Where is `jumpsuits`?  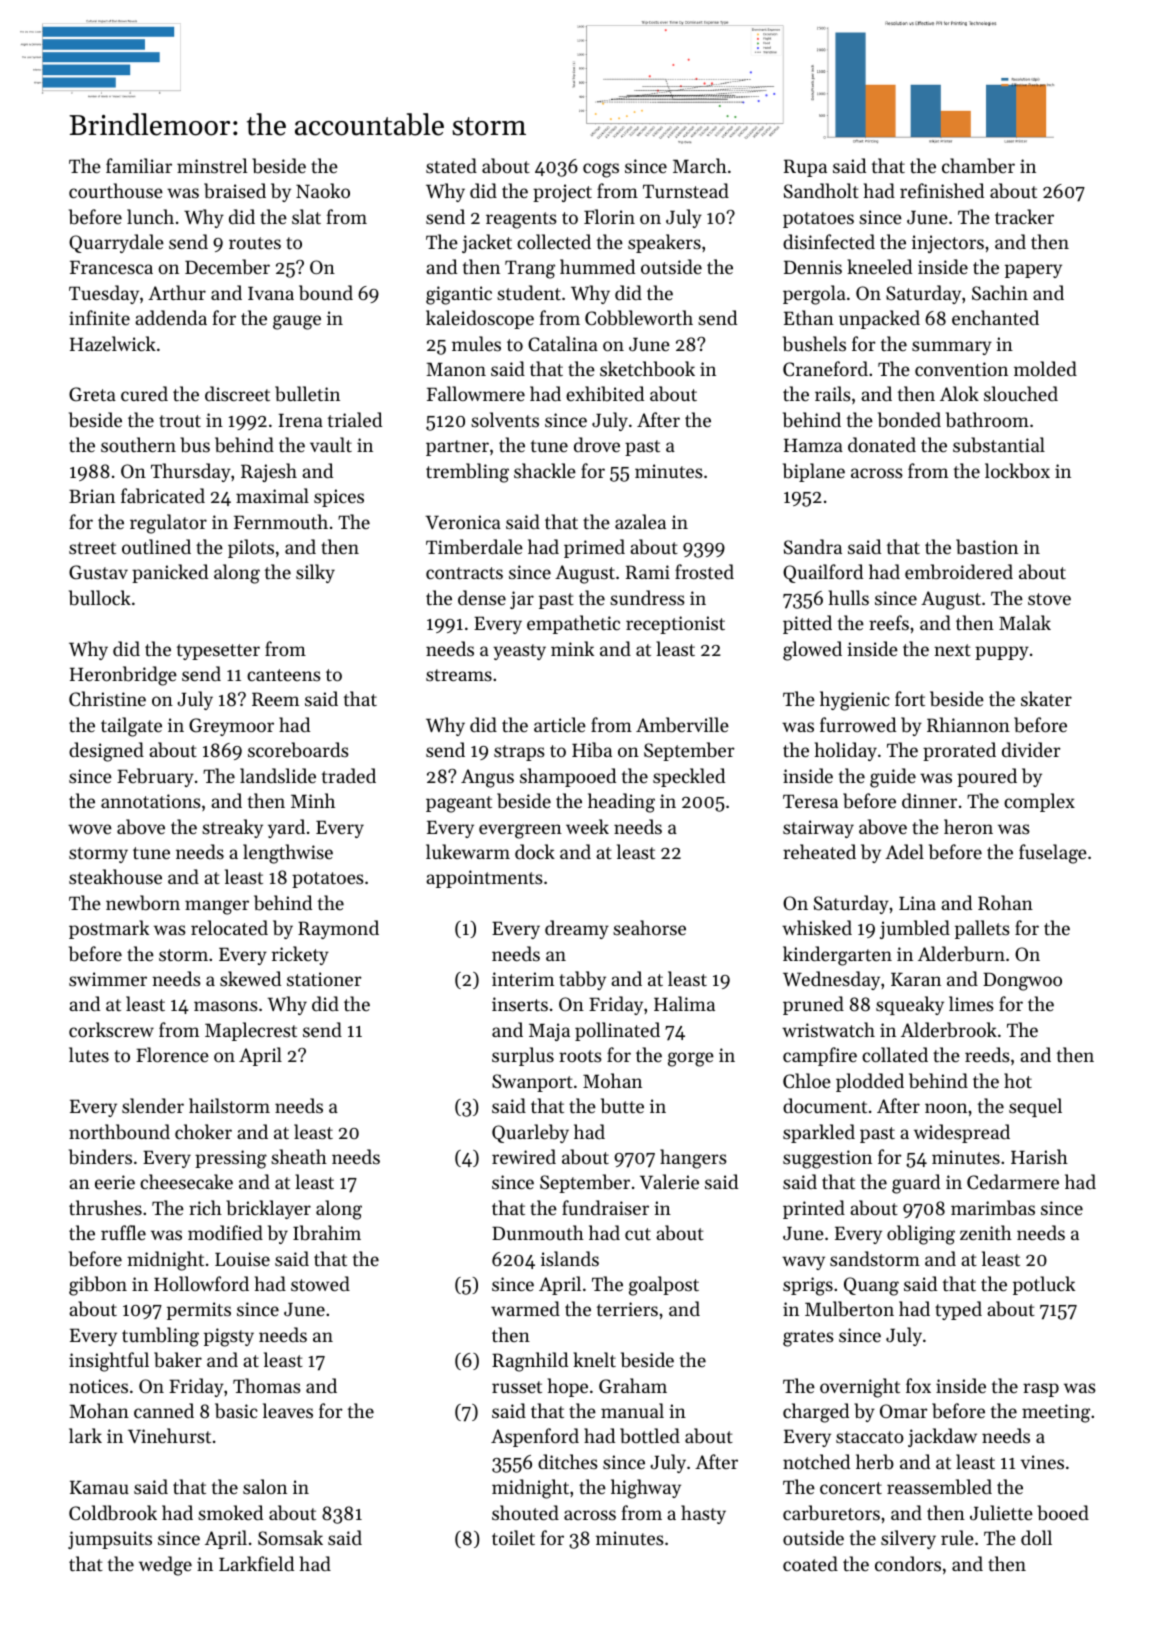
jumpsuits is located at coordinates (110, 1540).
